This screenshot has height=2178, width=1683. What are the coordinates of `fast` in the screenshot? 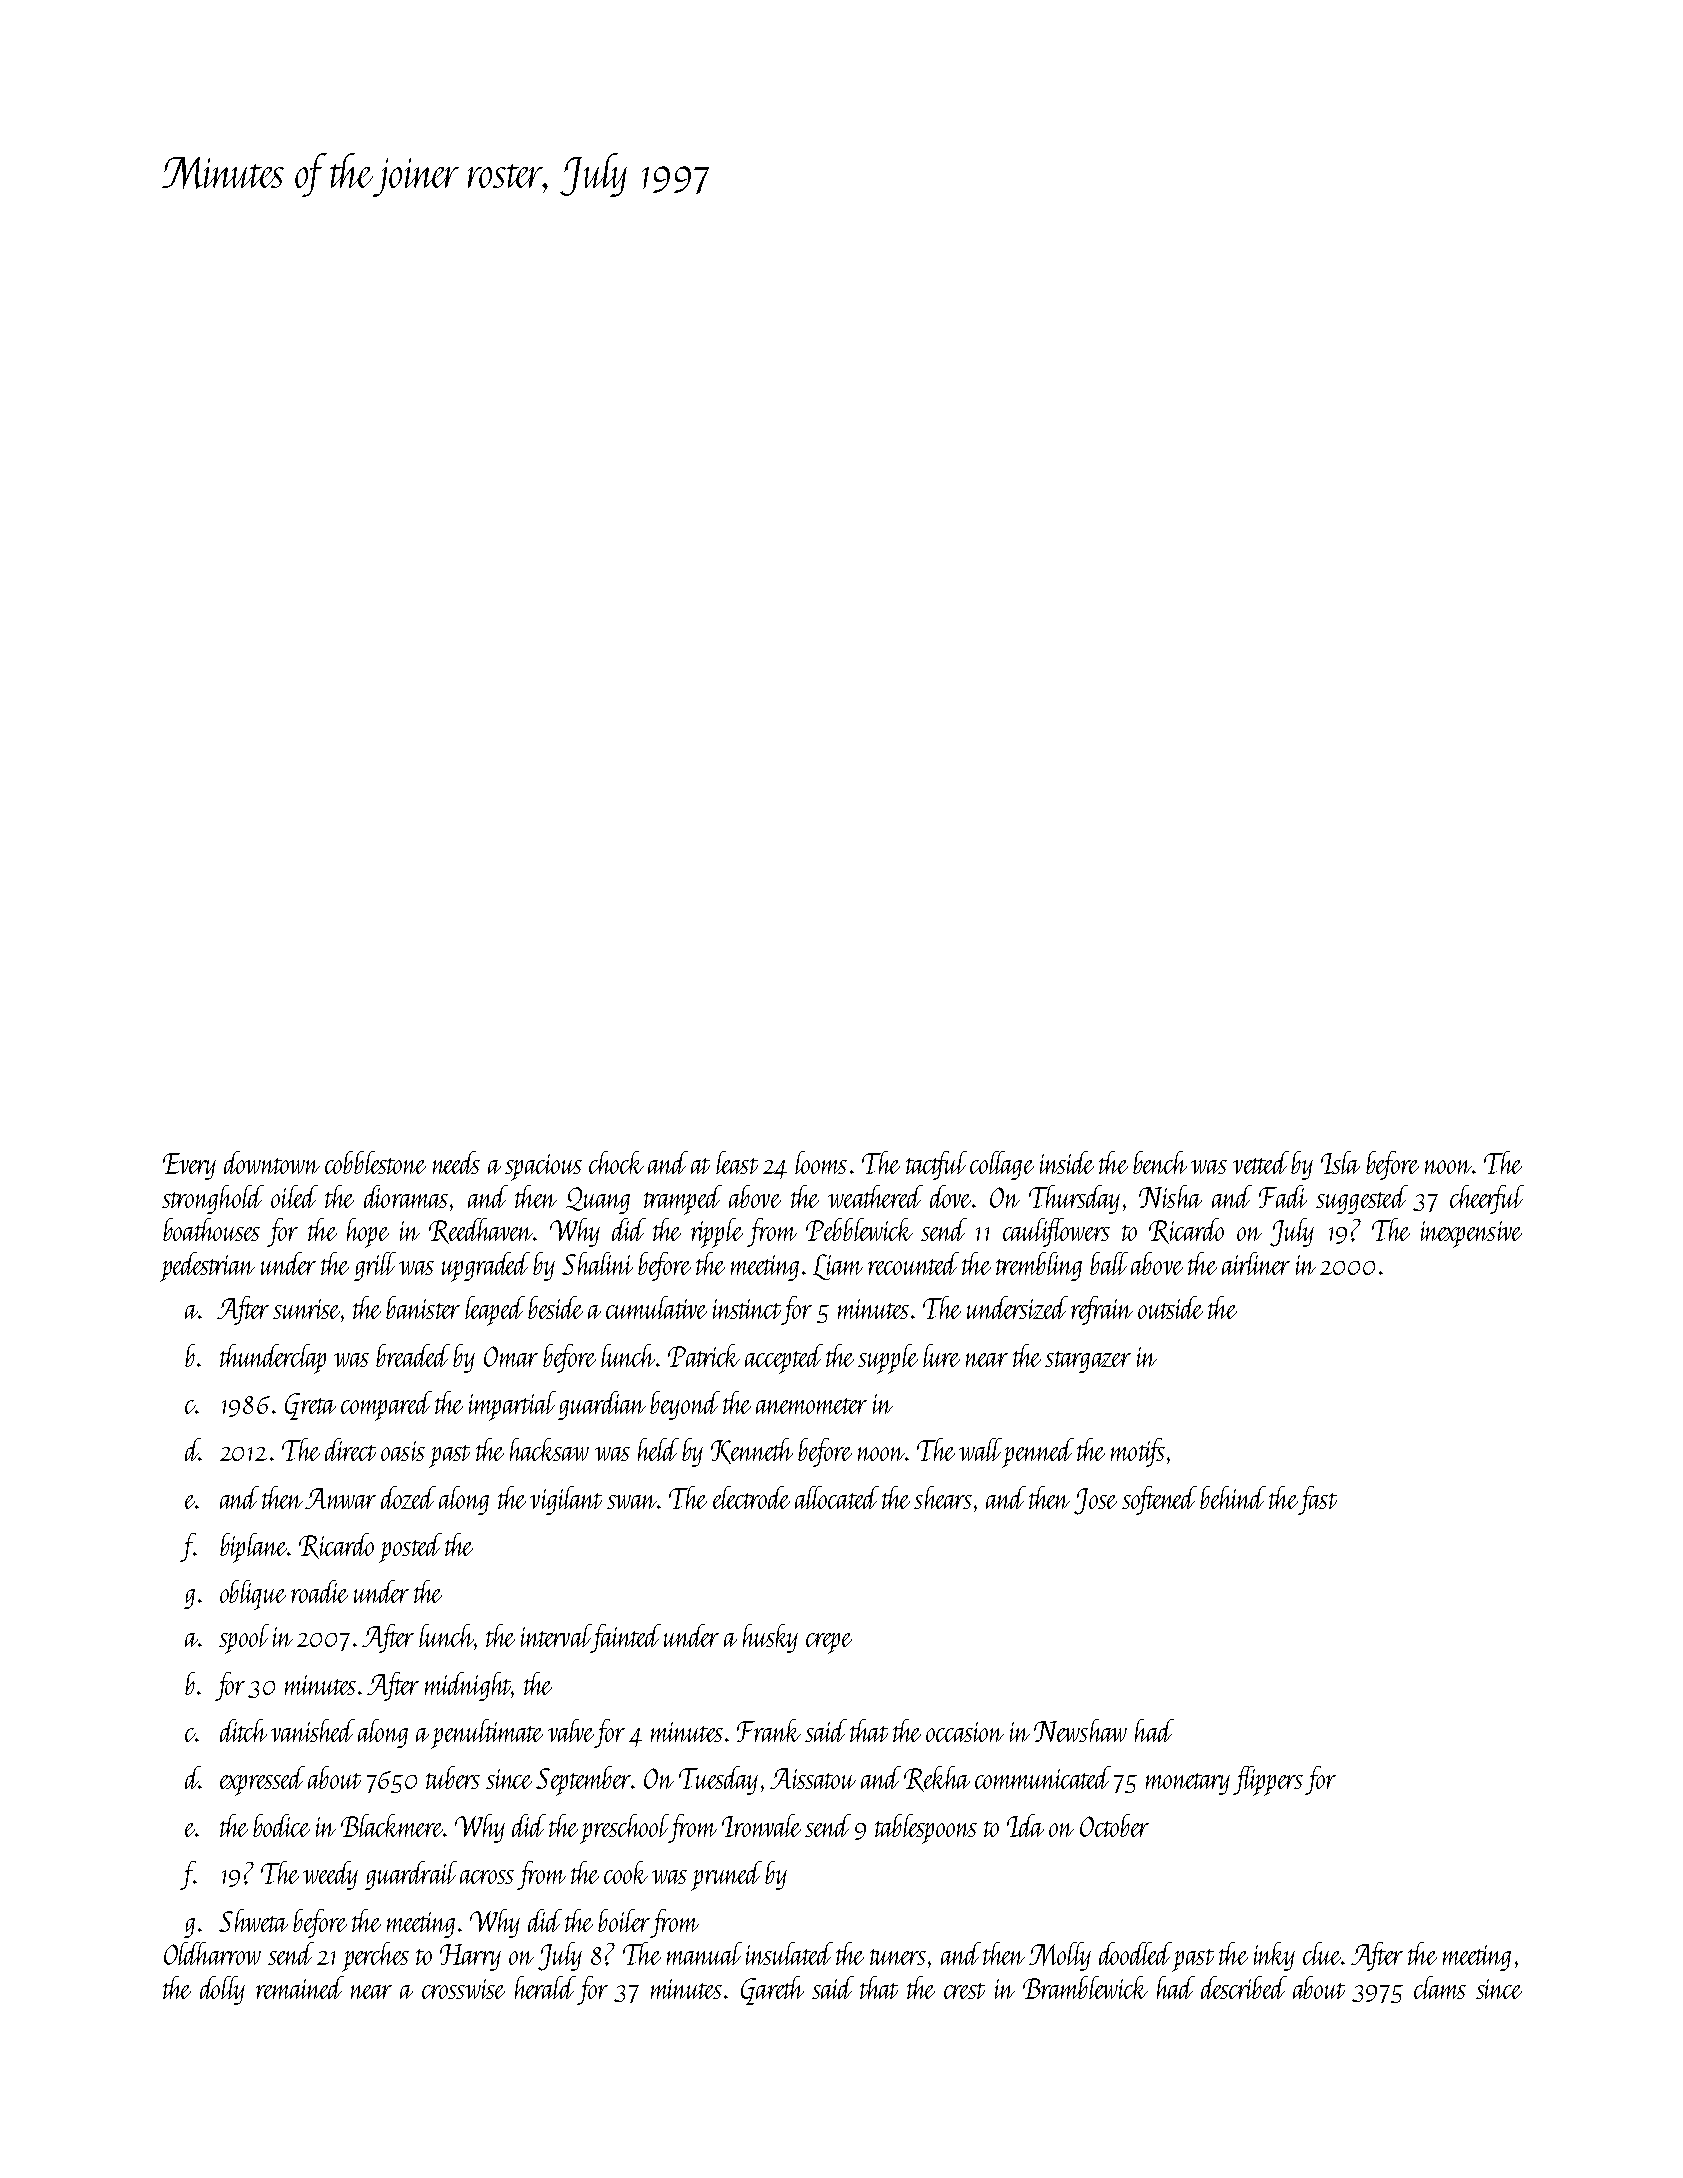 It's located at (1317, 1500).
